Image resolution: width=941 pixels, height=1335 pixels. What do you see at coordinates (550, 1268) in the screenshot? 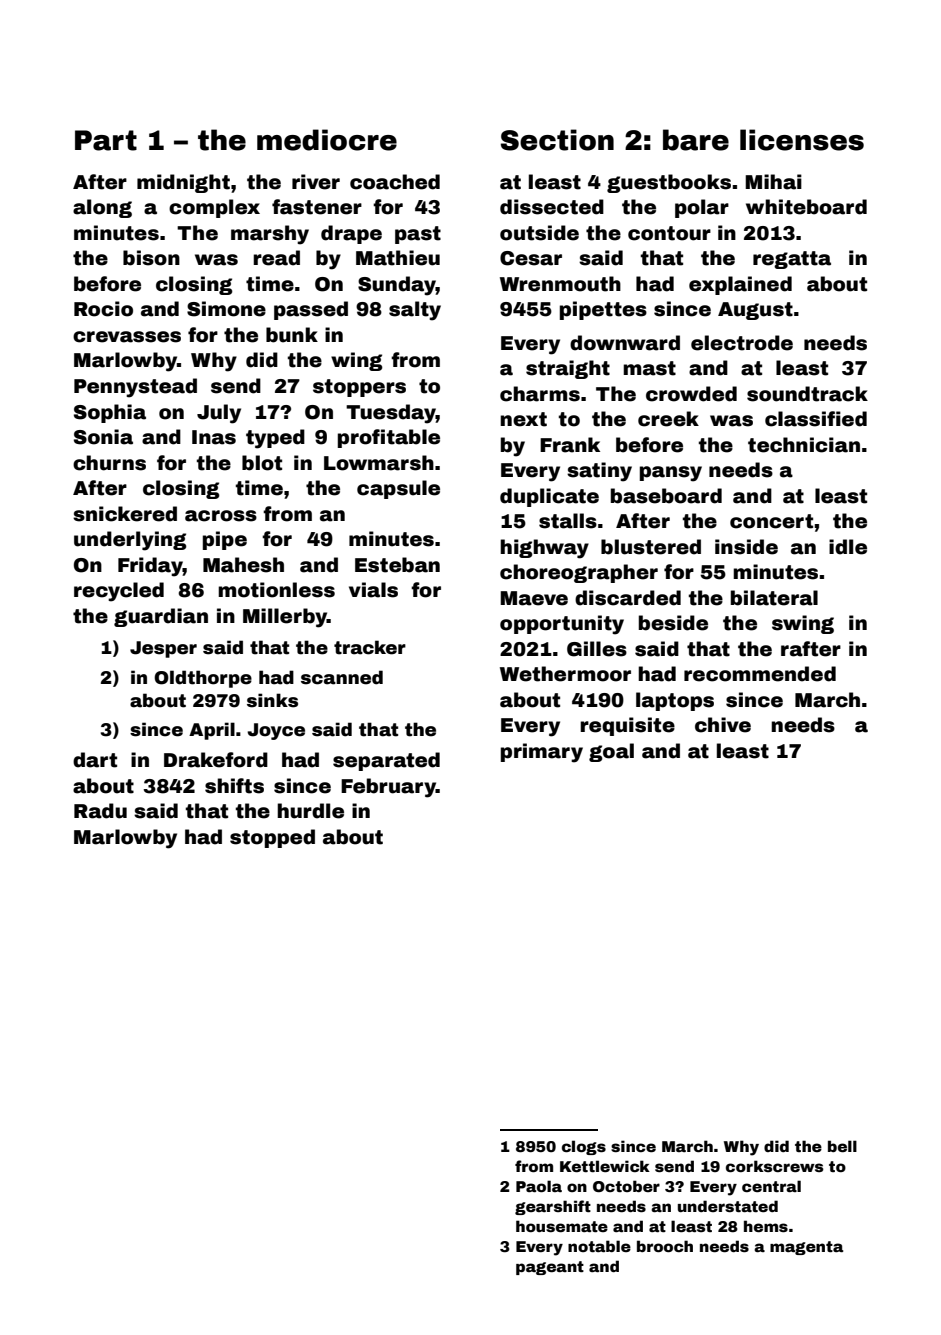
I see `pageant` at bounding box center [550, 1268].
